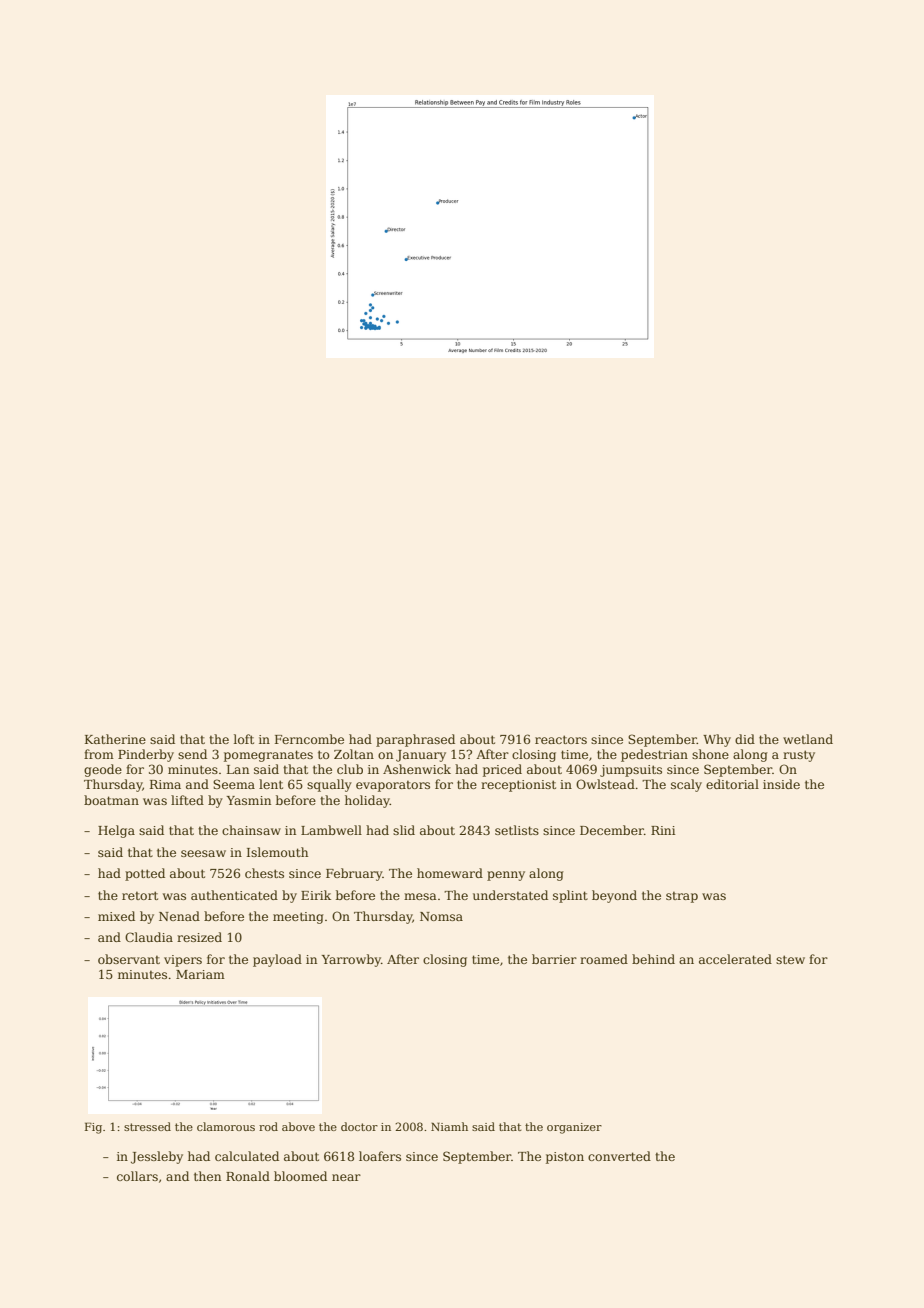  I want to click on piston, so click(565, 1158).
